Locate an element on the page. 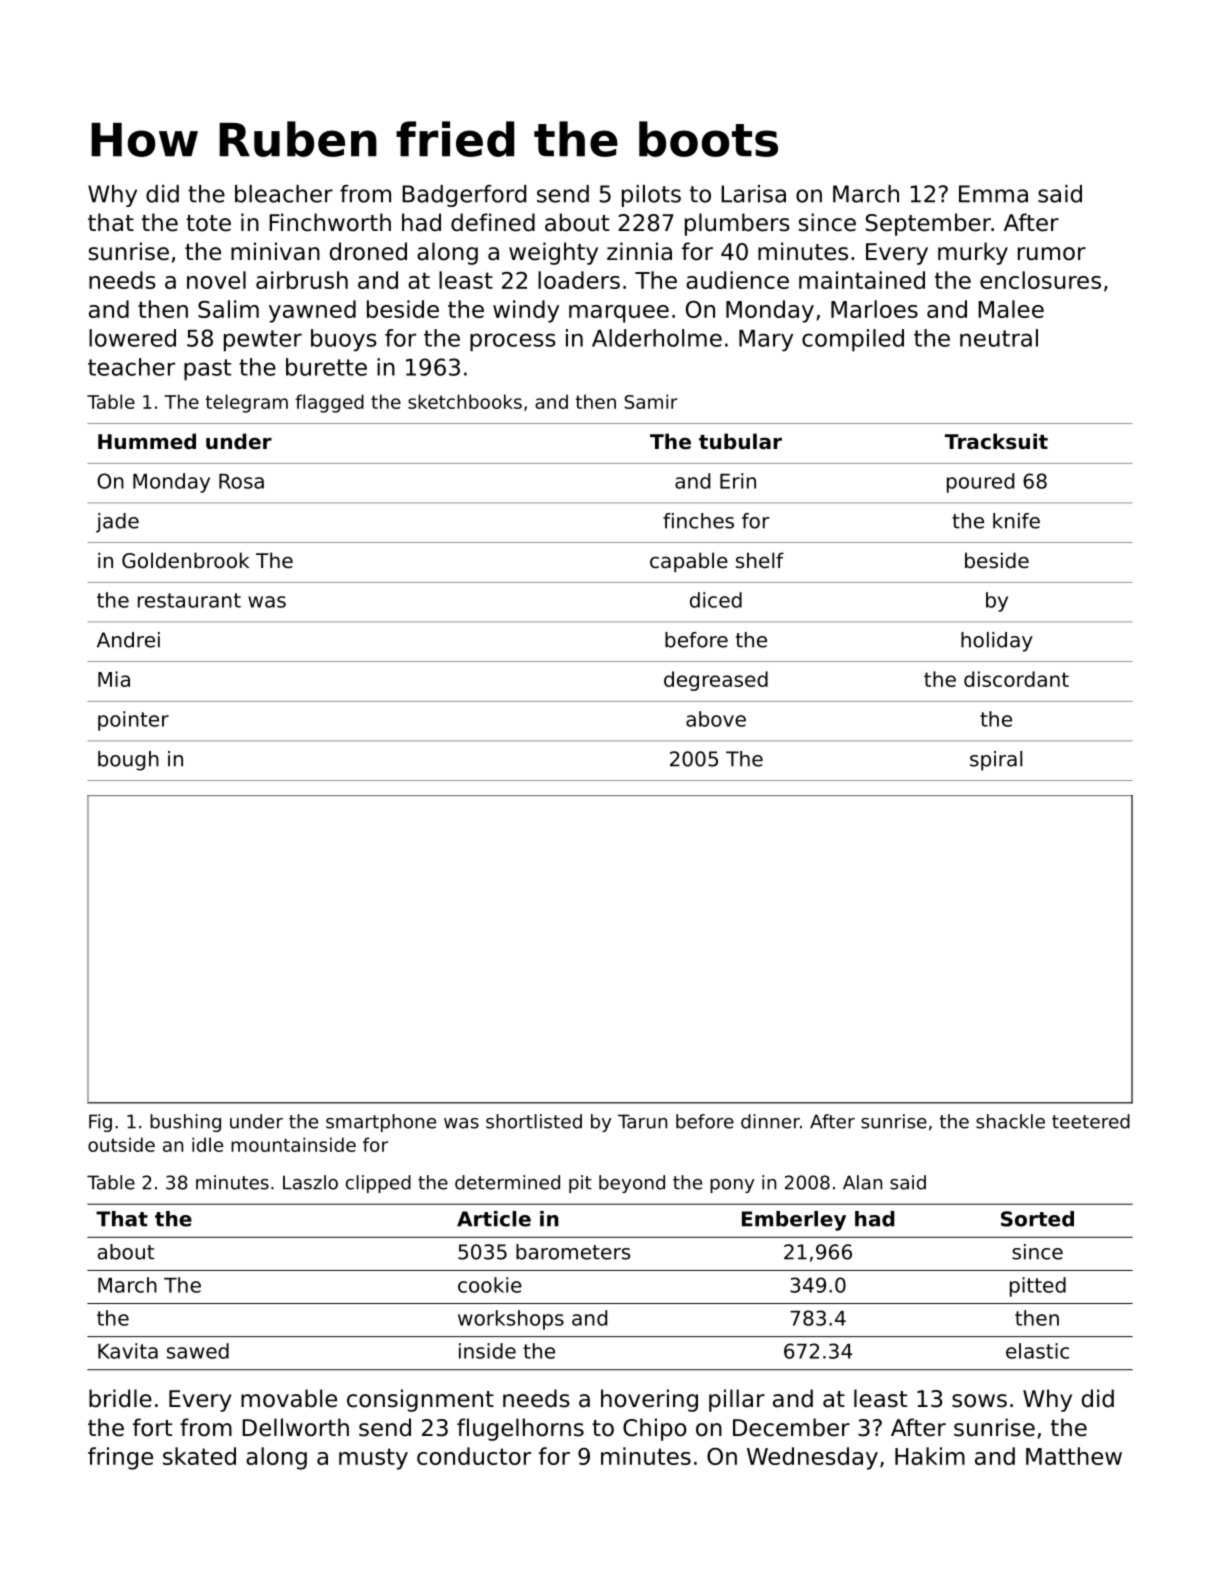  Fig is located at coordinates (100, 1123).
